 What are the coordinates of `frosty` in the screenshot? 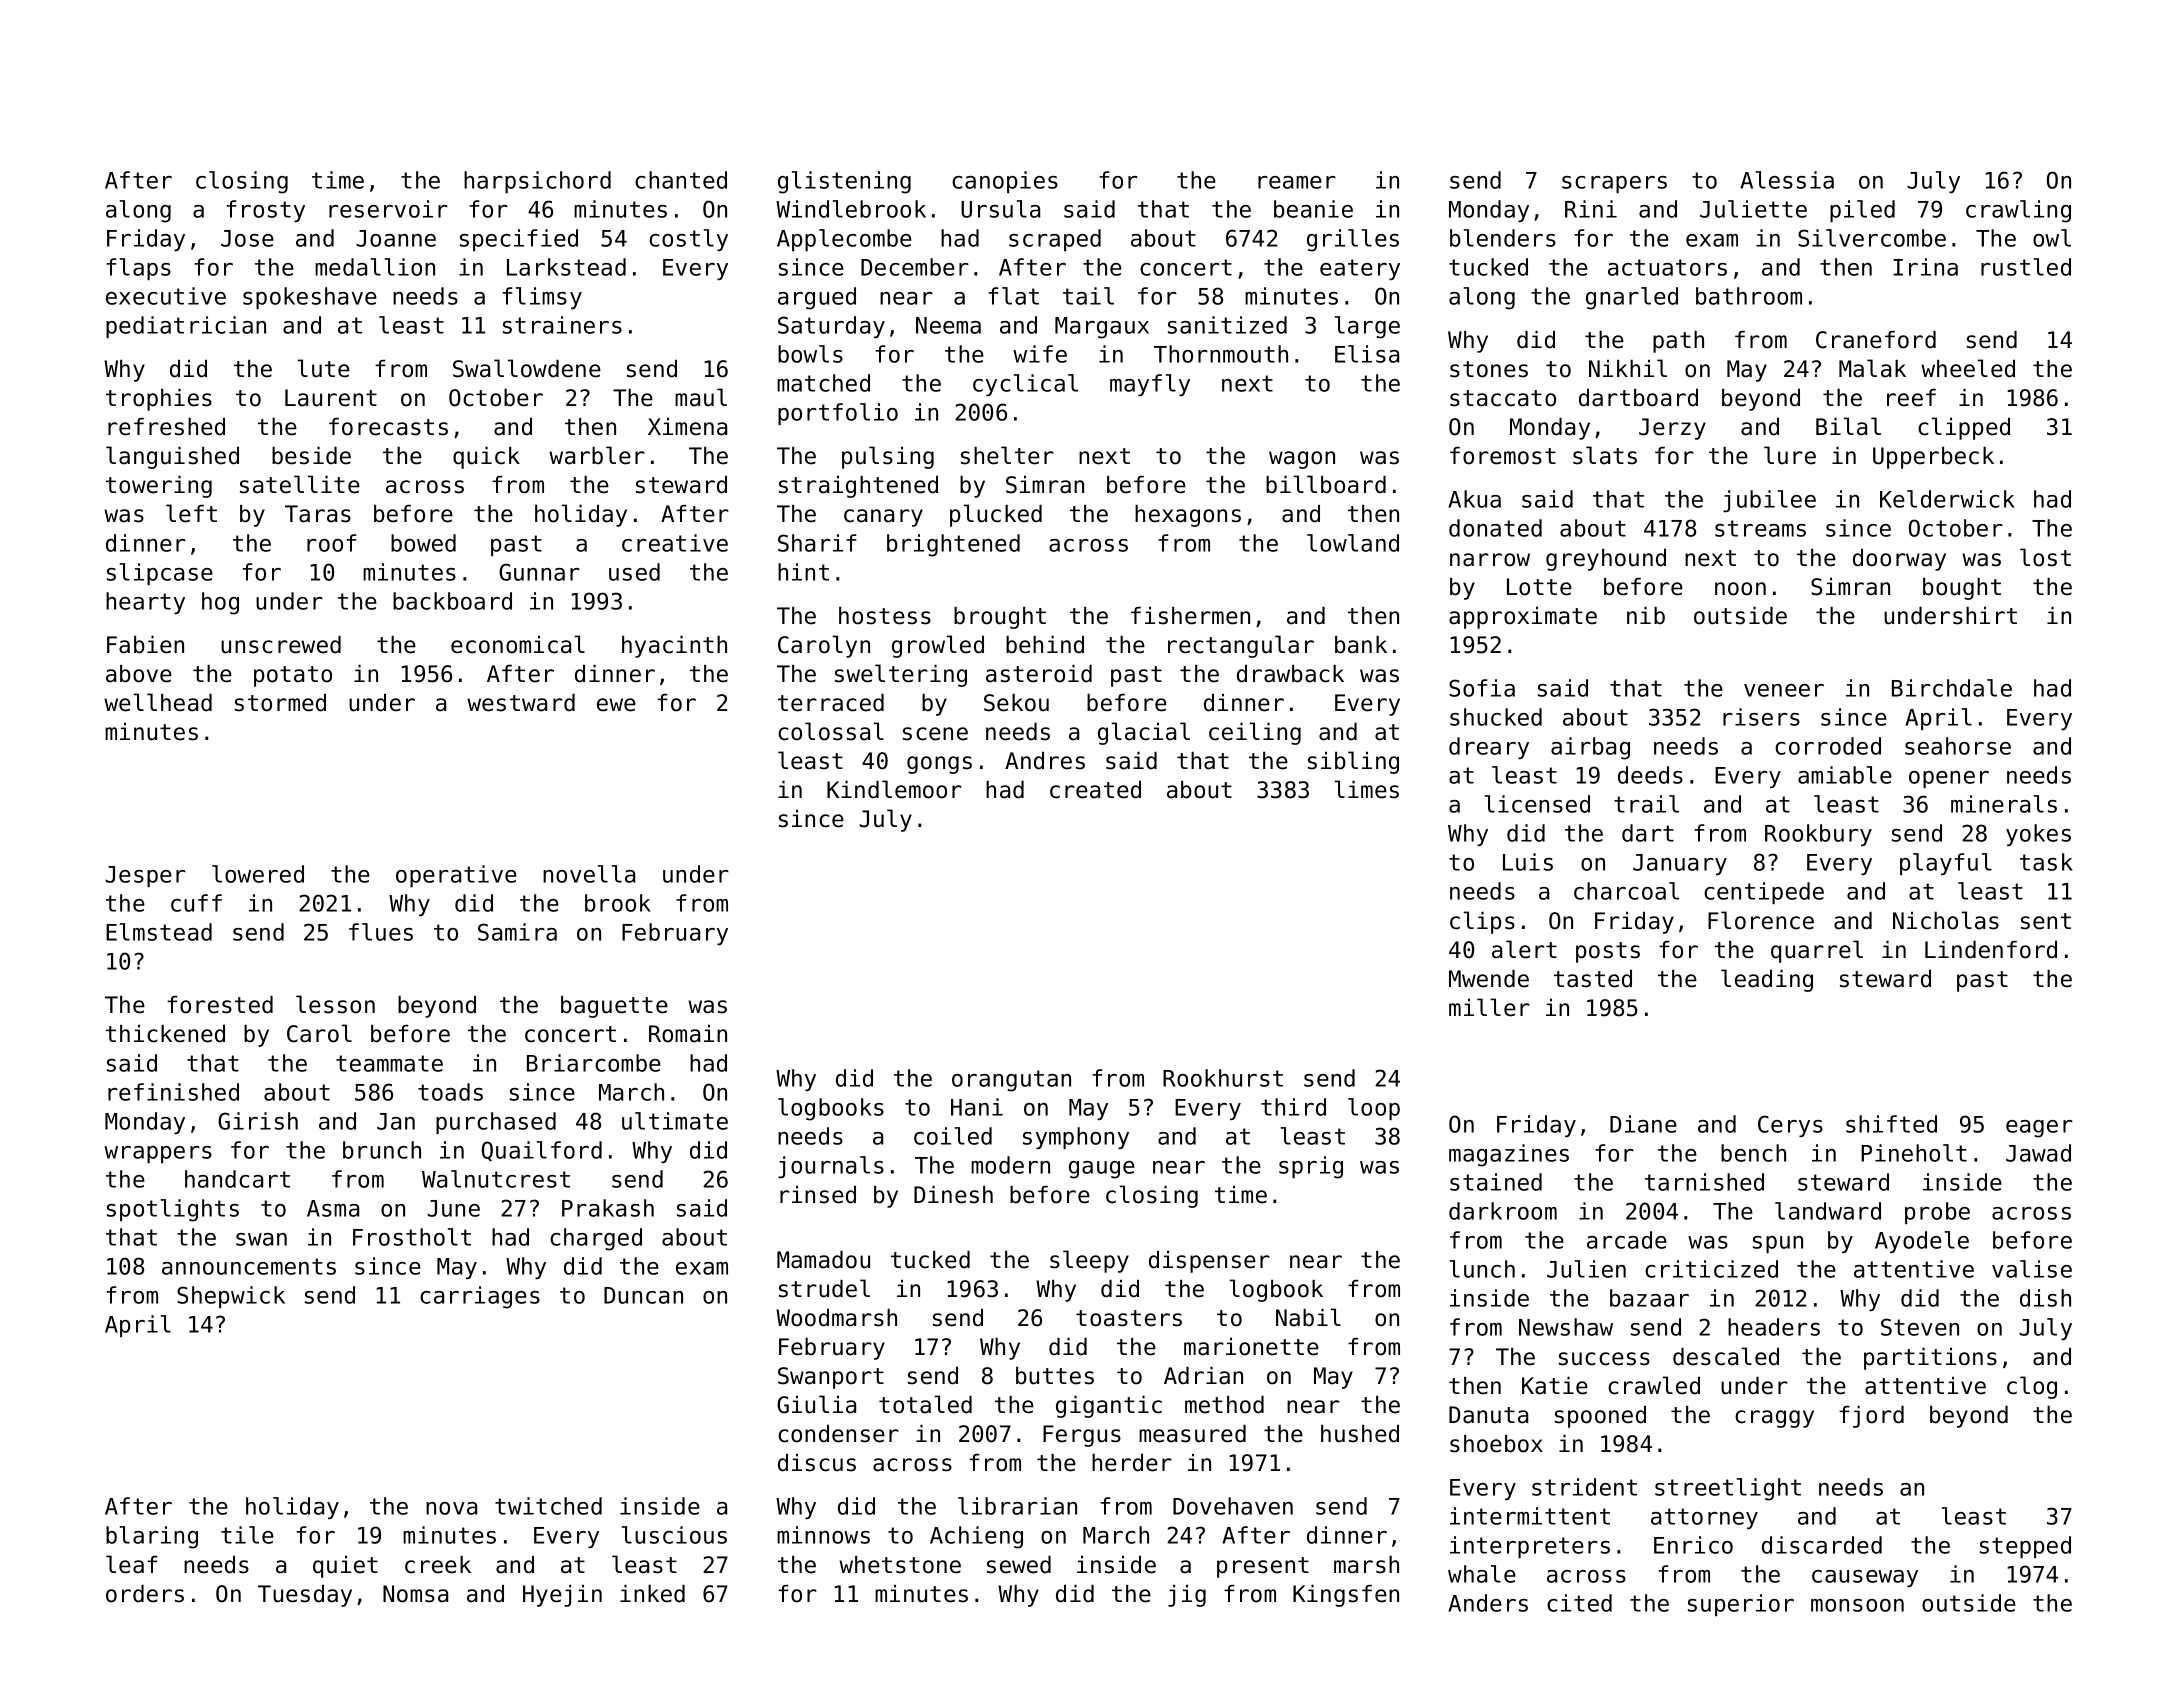 It's located at (265, 211).
